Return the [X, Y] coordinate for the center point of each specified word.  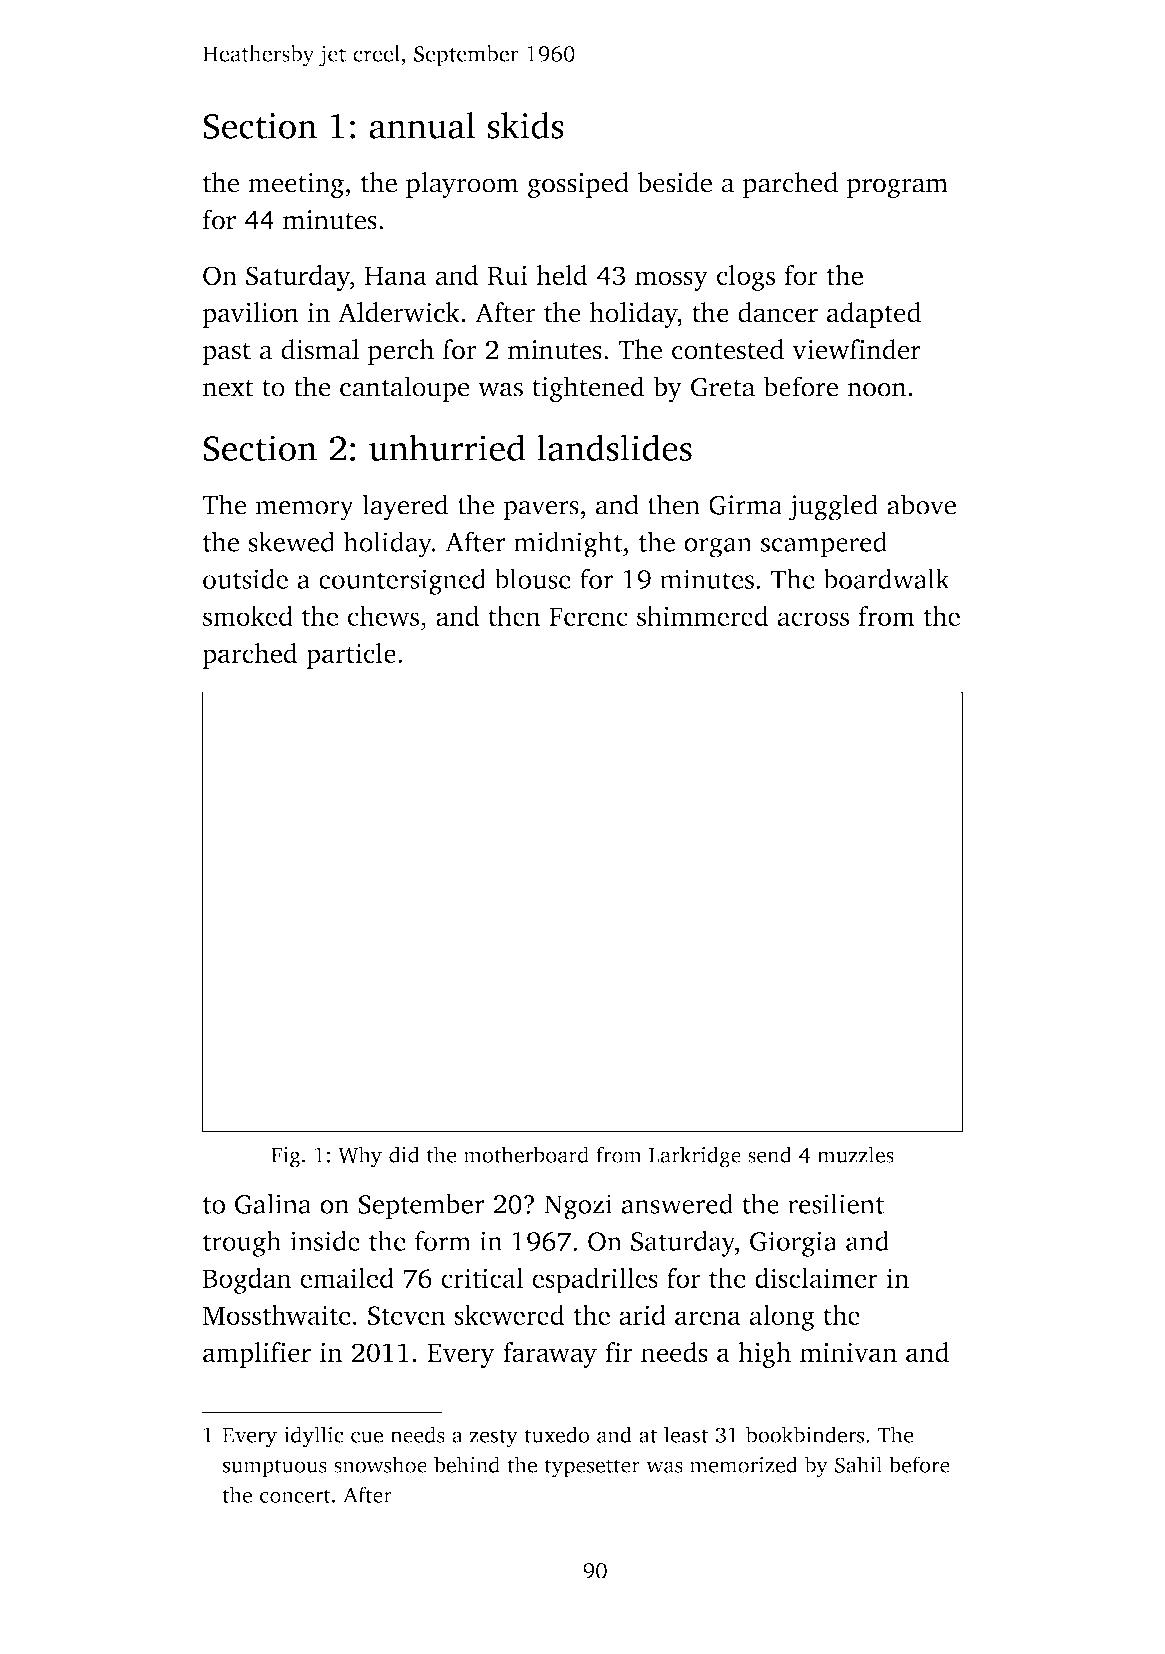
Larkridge [695, 1157]
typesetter [592, 1468]
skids [525, 125]
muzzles [855, 1154]
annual [422, 125]
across [813, 619]
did [404, 1154]
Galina [273, 1203]
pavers [541, 511]
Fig [286, 1157]
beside [674, 182]
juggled [833, 507]
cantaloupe [405, 389]
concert [295, 1496]
